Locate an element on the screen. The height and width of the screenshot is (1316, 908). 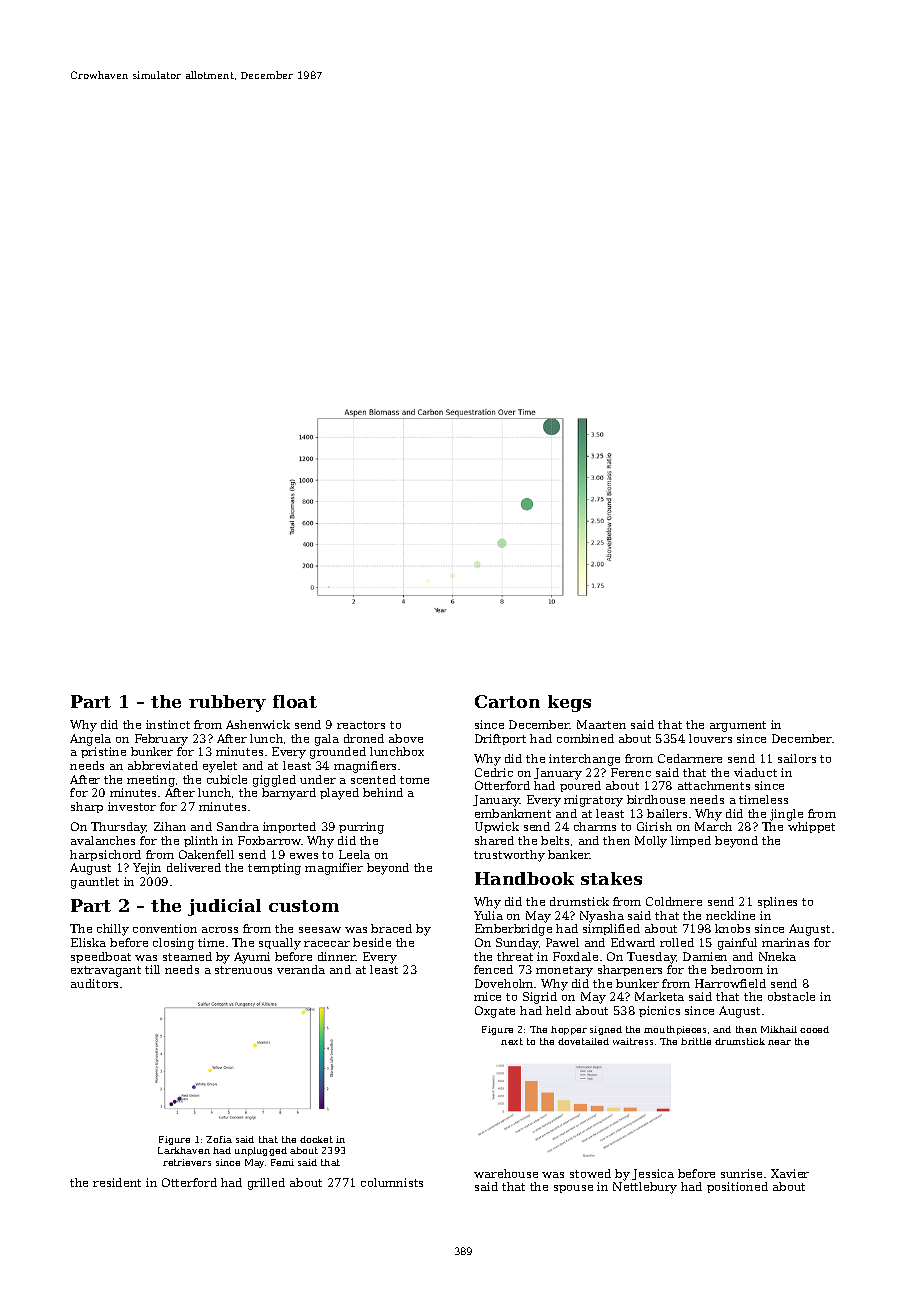
investor is located at coordinates (132, 806).
